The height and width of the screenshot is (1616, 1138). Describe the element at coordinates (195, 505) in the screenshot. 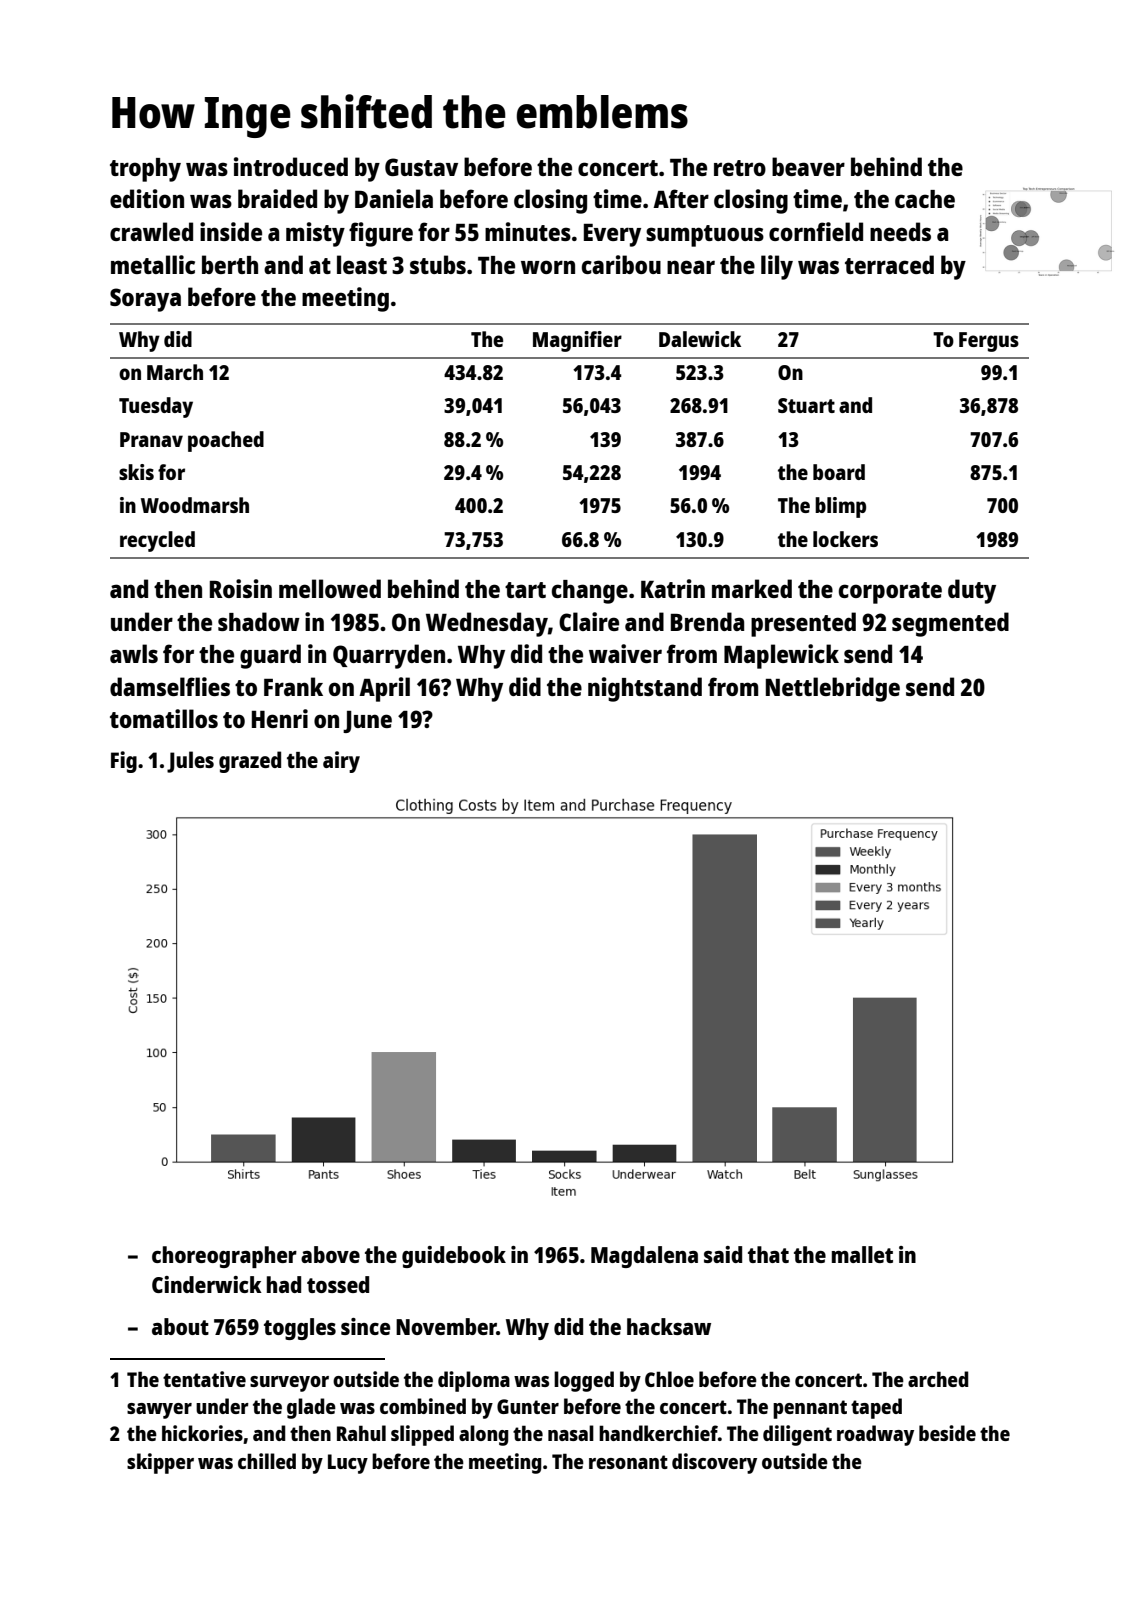

I see `Woodmarsh` at that location.
